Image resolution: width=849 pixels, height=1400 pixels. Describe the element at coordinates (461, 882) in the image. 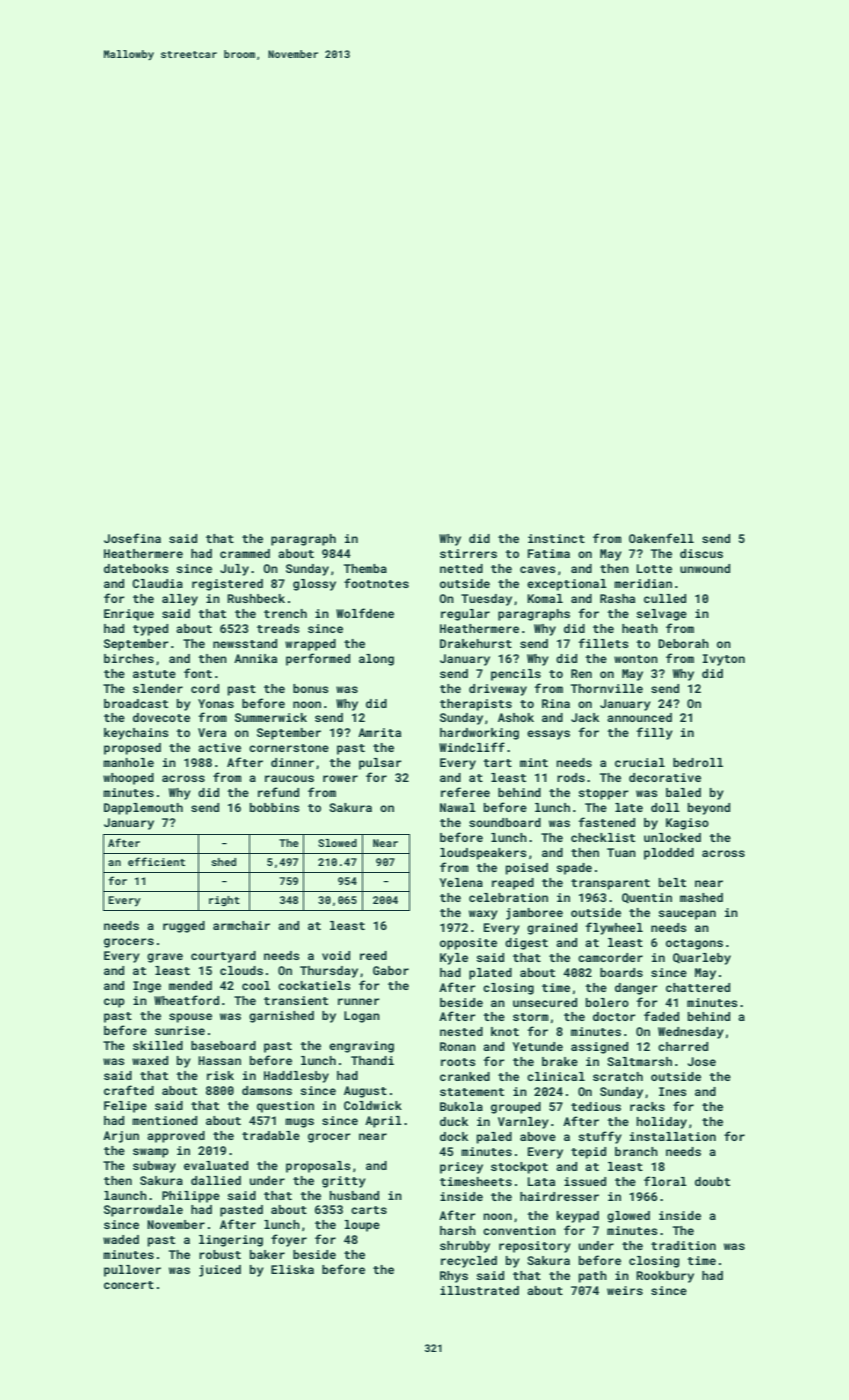

I see `Yelena` at that location.
